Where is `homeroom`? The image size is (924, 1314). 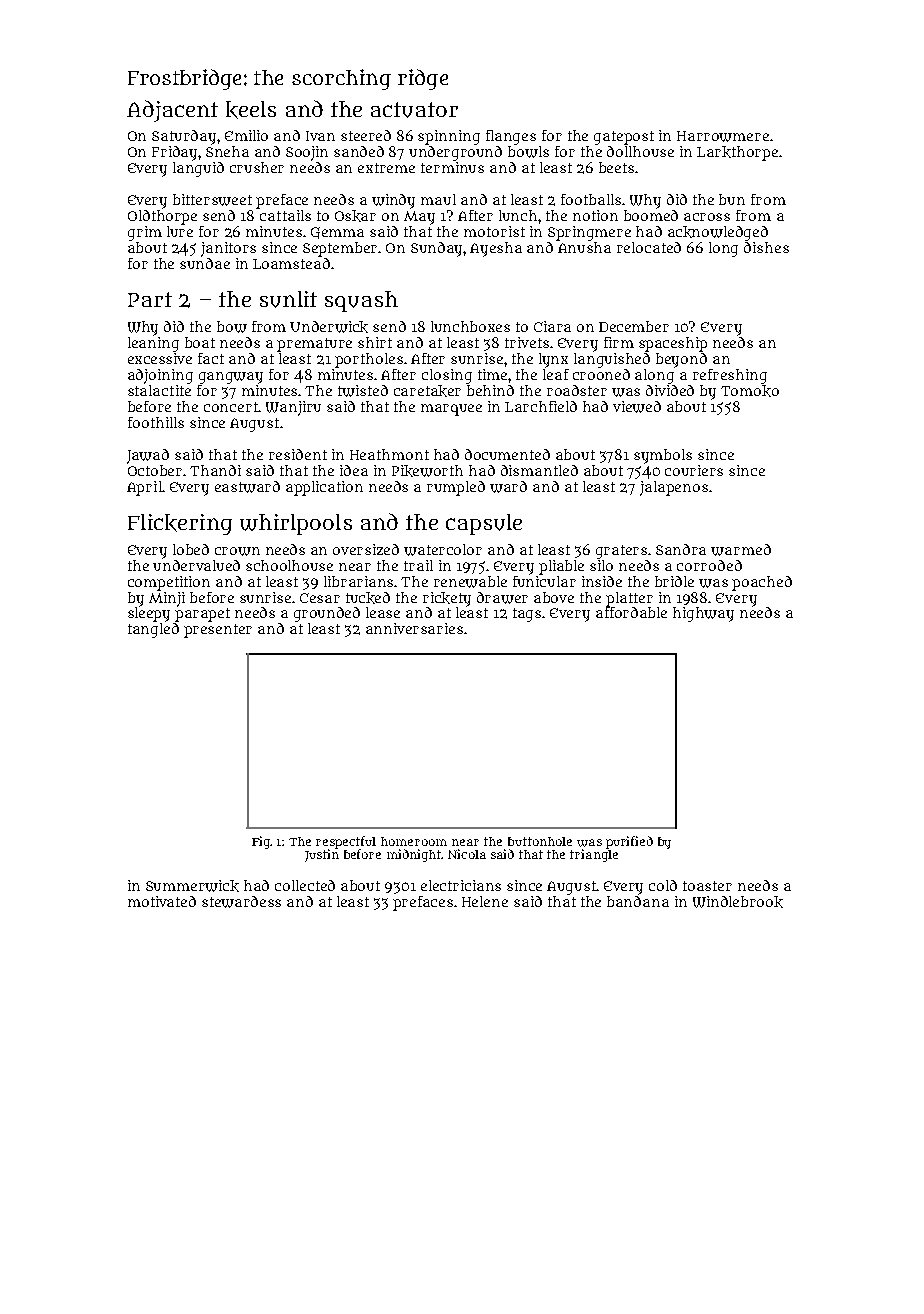
homeroom is located at coordinates (414, 841).
